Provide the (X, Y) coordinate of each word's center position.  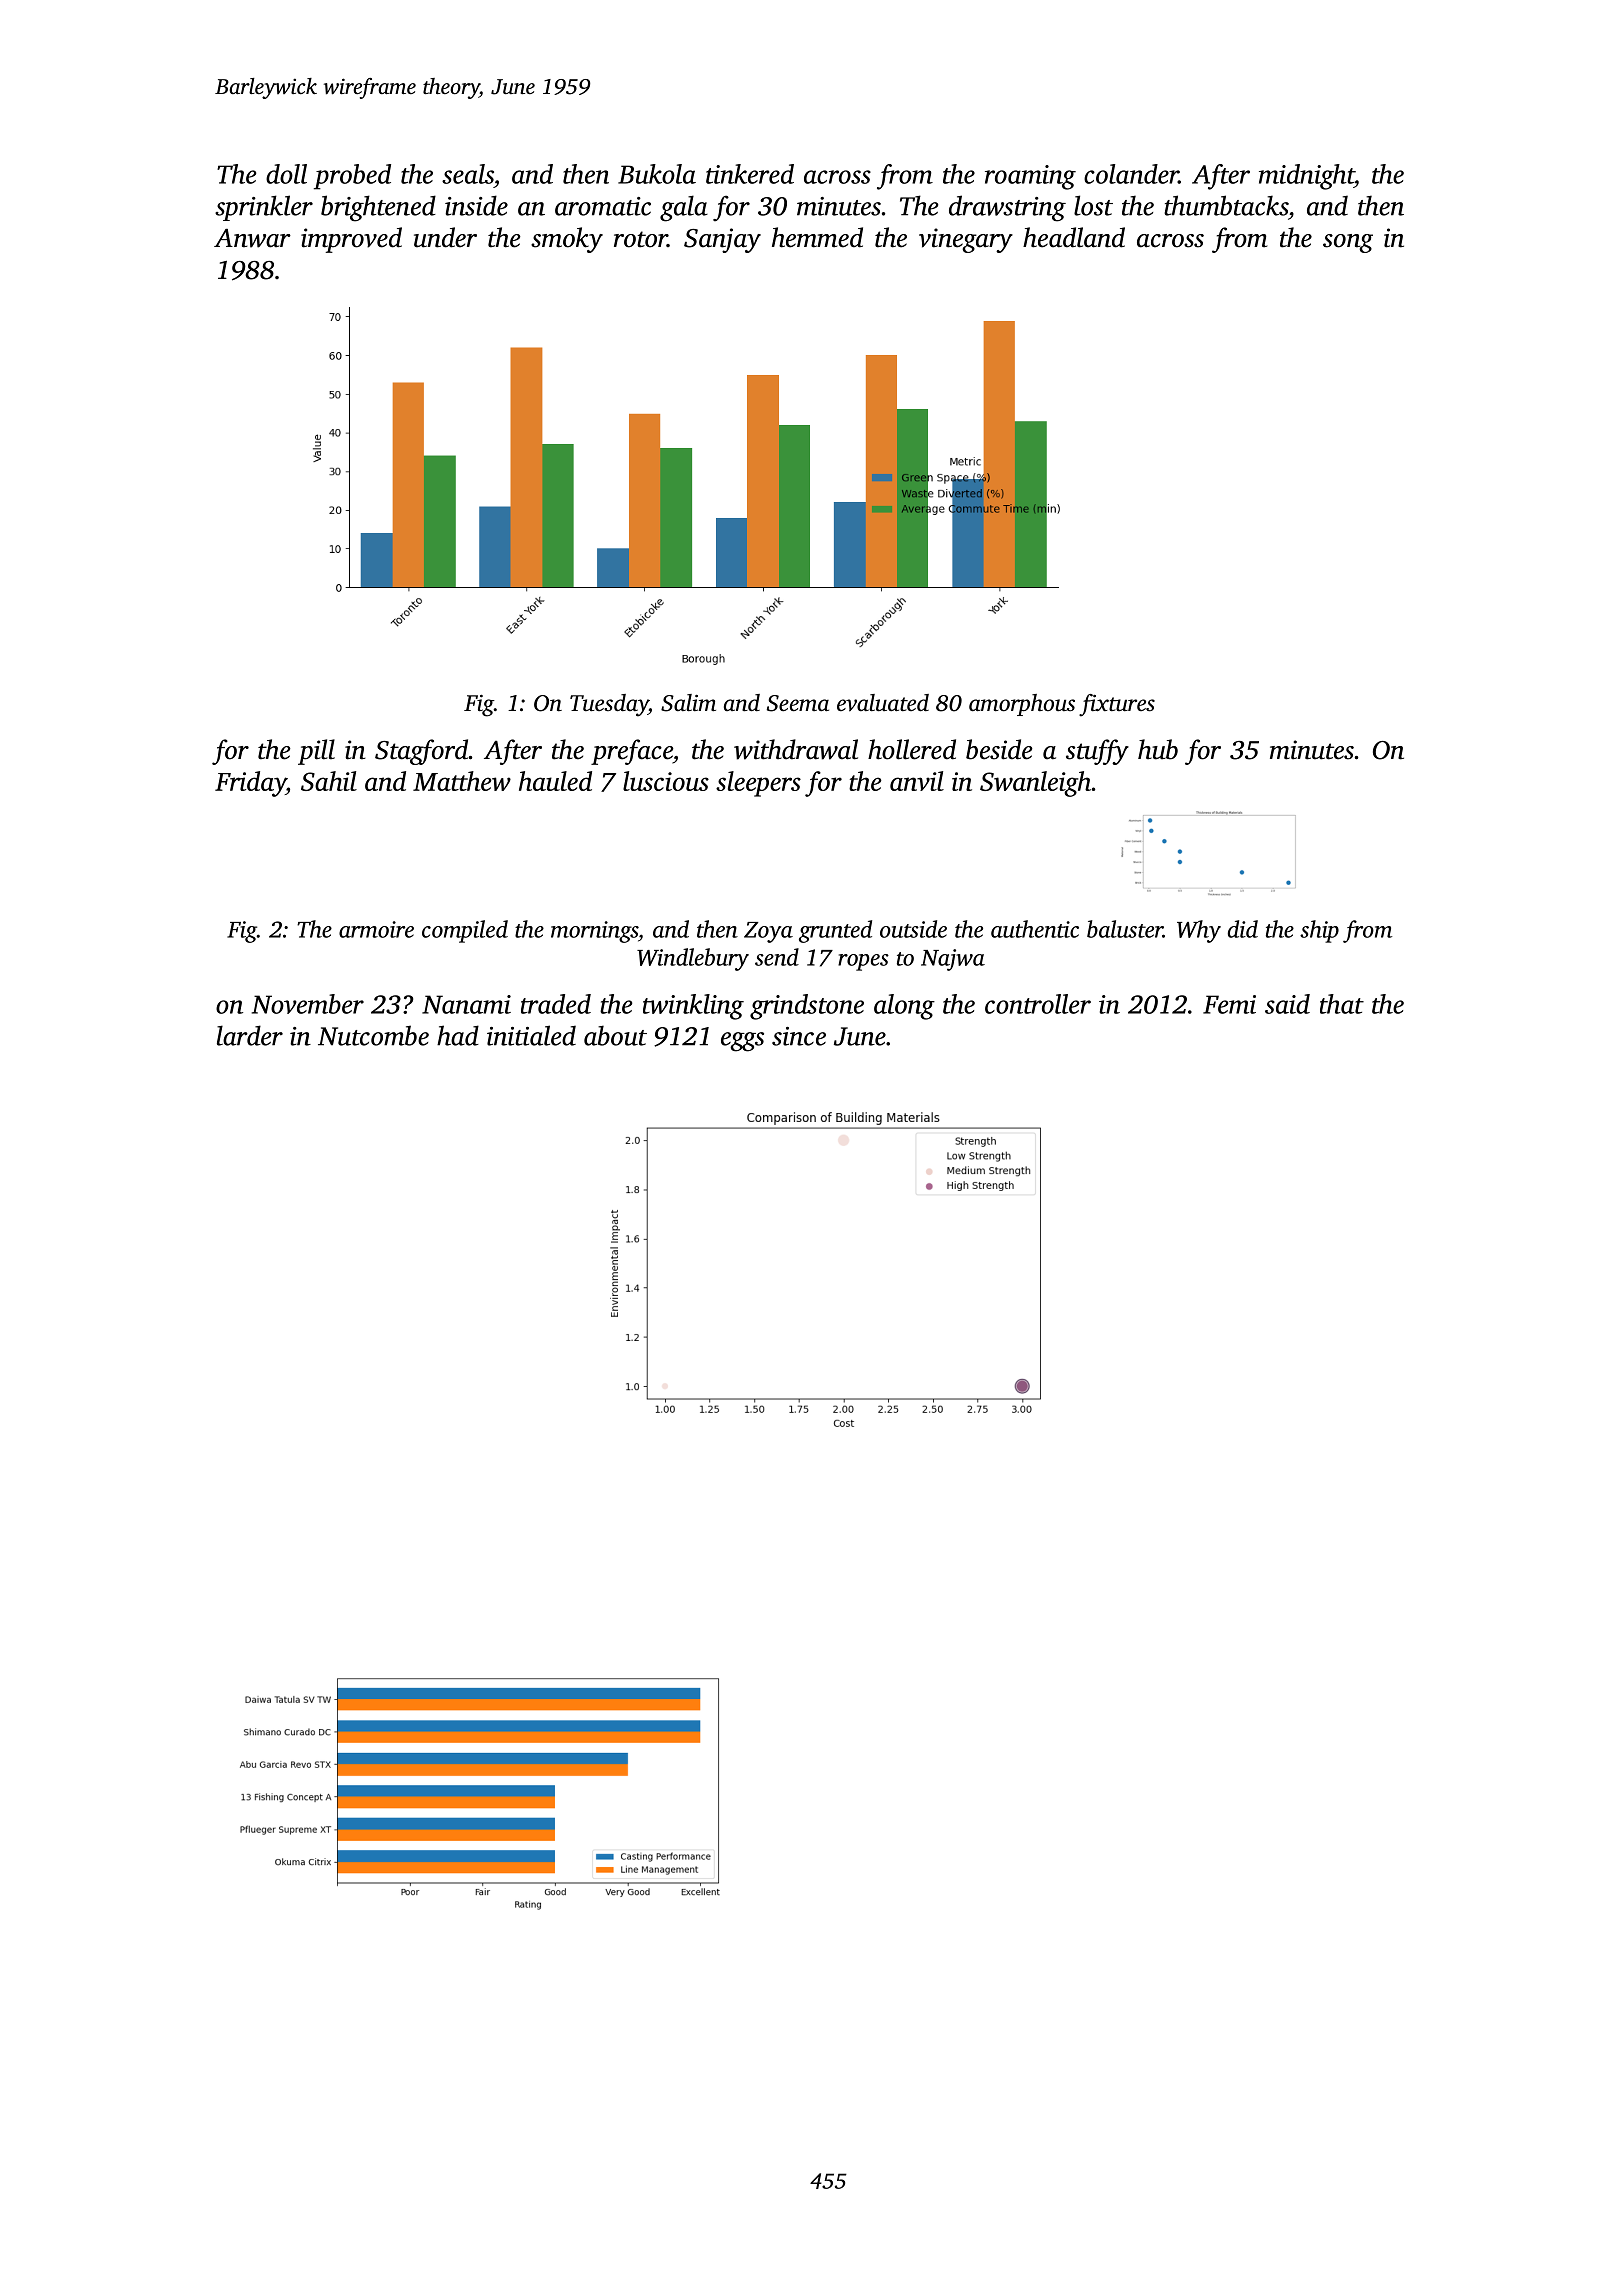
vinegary (966, 240)
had (458, 1035)
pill (316, 752)
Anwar (252, 238)
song (1348, 243)
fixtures (1117, 705)
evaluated (883, 703)
